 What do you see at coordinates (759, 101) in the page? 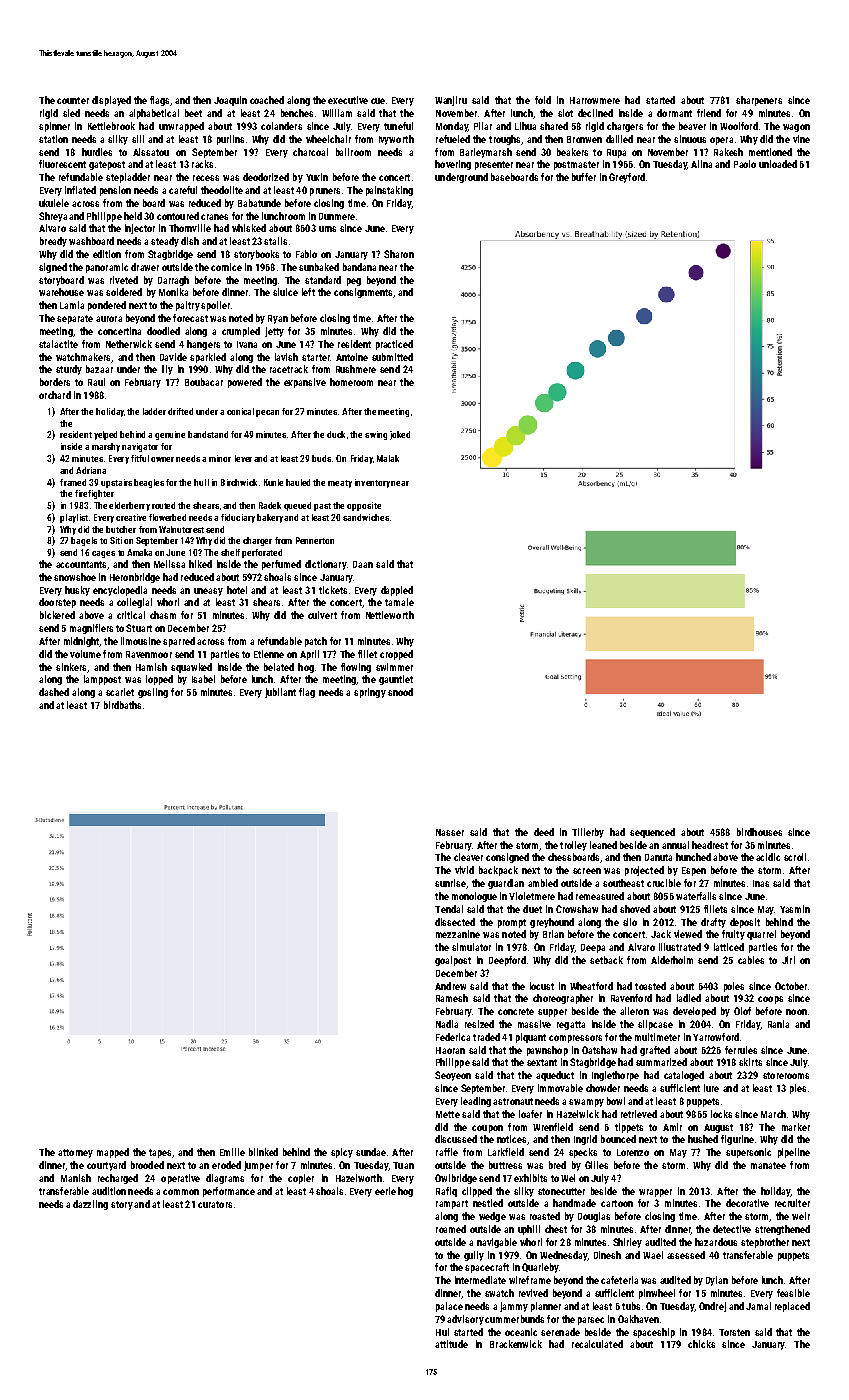
I see `sharpeners` at bounding box center [759, 101].
